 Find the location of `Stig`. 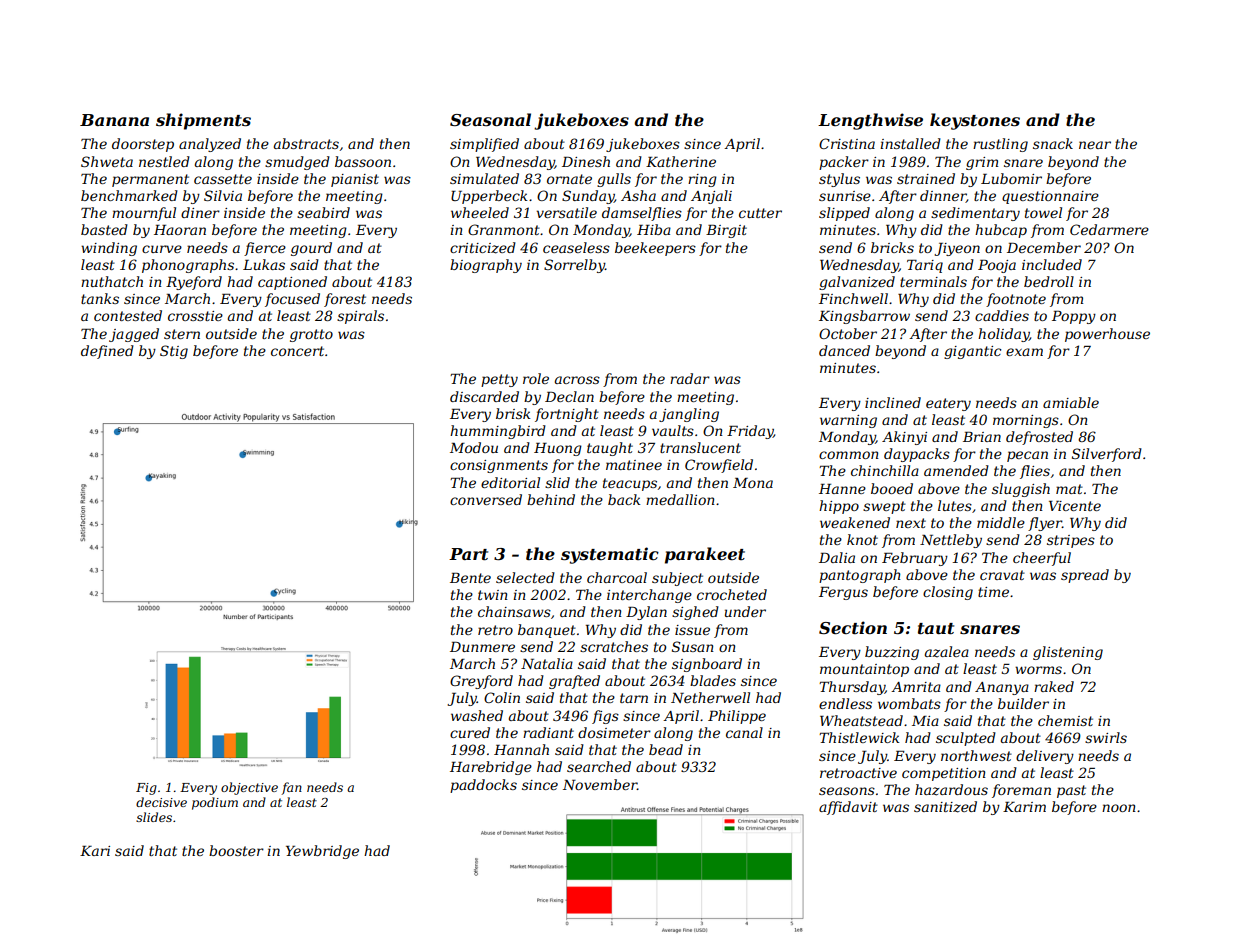

Stig is located at coordinates (174, 352).
